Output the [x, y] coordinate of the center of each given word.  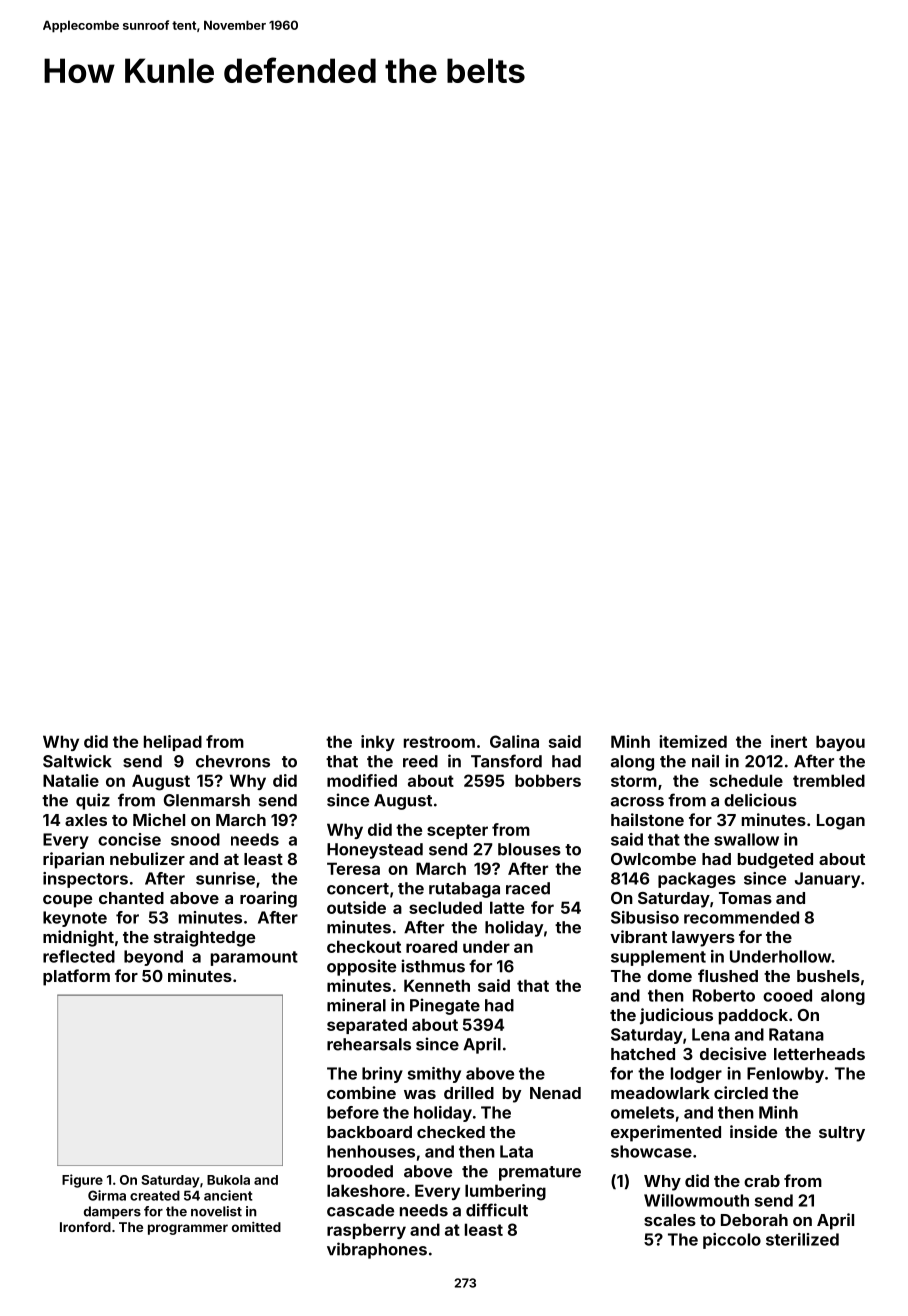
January [827, 880]
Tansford [506, 761]
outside [356, 907]
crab [762, 1181]
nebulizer [147, 858]
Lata [516, 1151]
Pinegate [445, 1006]
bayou [840, 743]
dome [669, 976]
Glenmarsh [207, 800]
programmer [188, 1229]
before [353, 1112]
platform [76, 977]
